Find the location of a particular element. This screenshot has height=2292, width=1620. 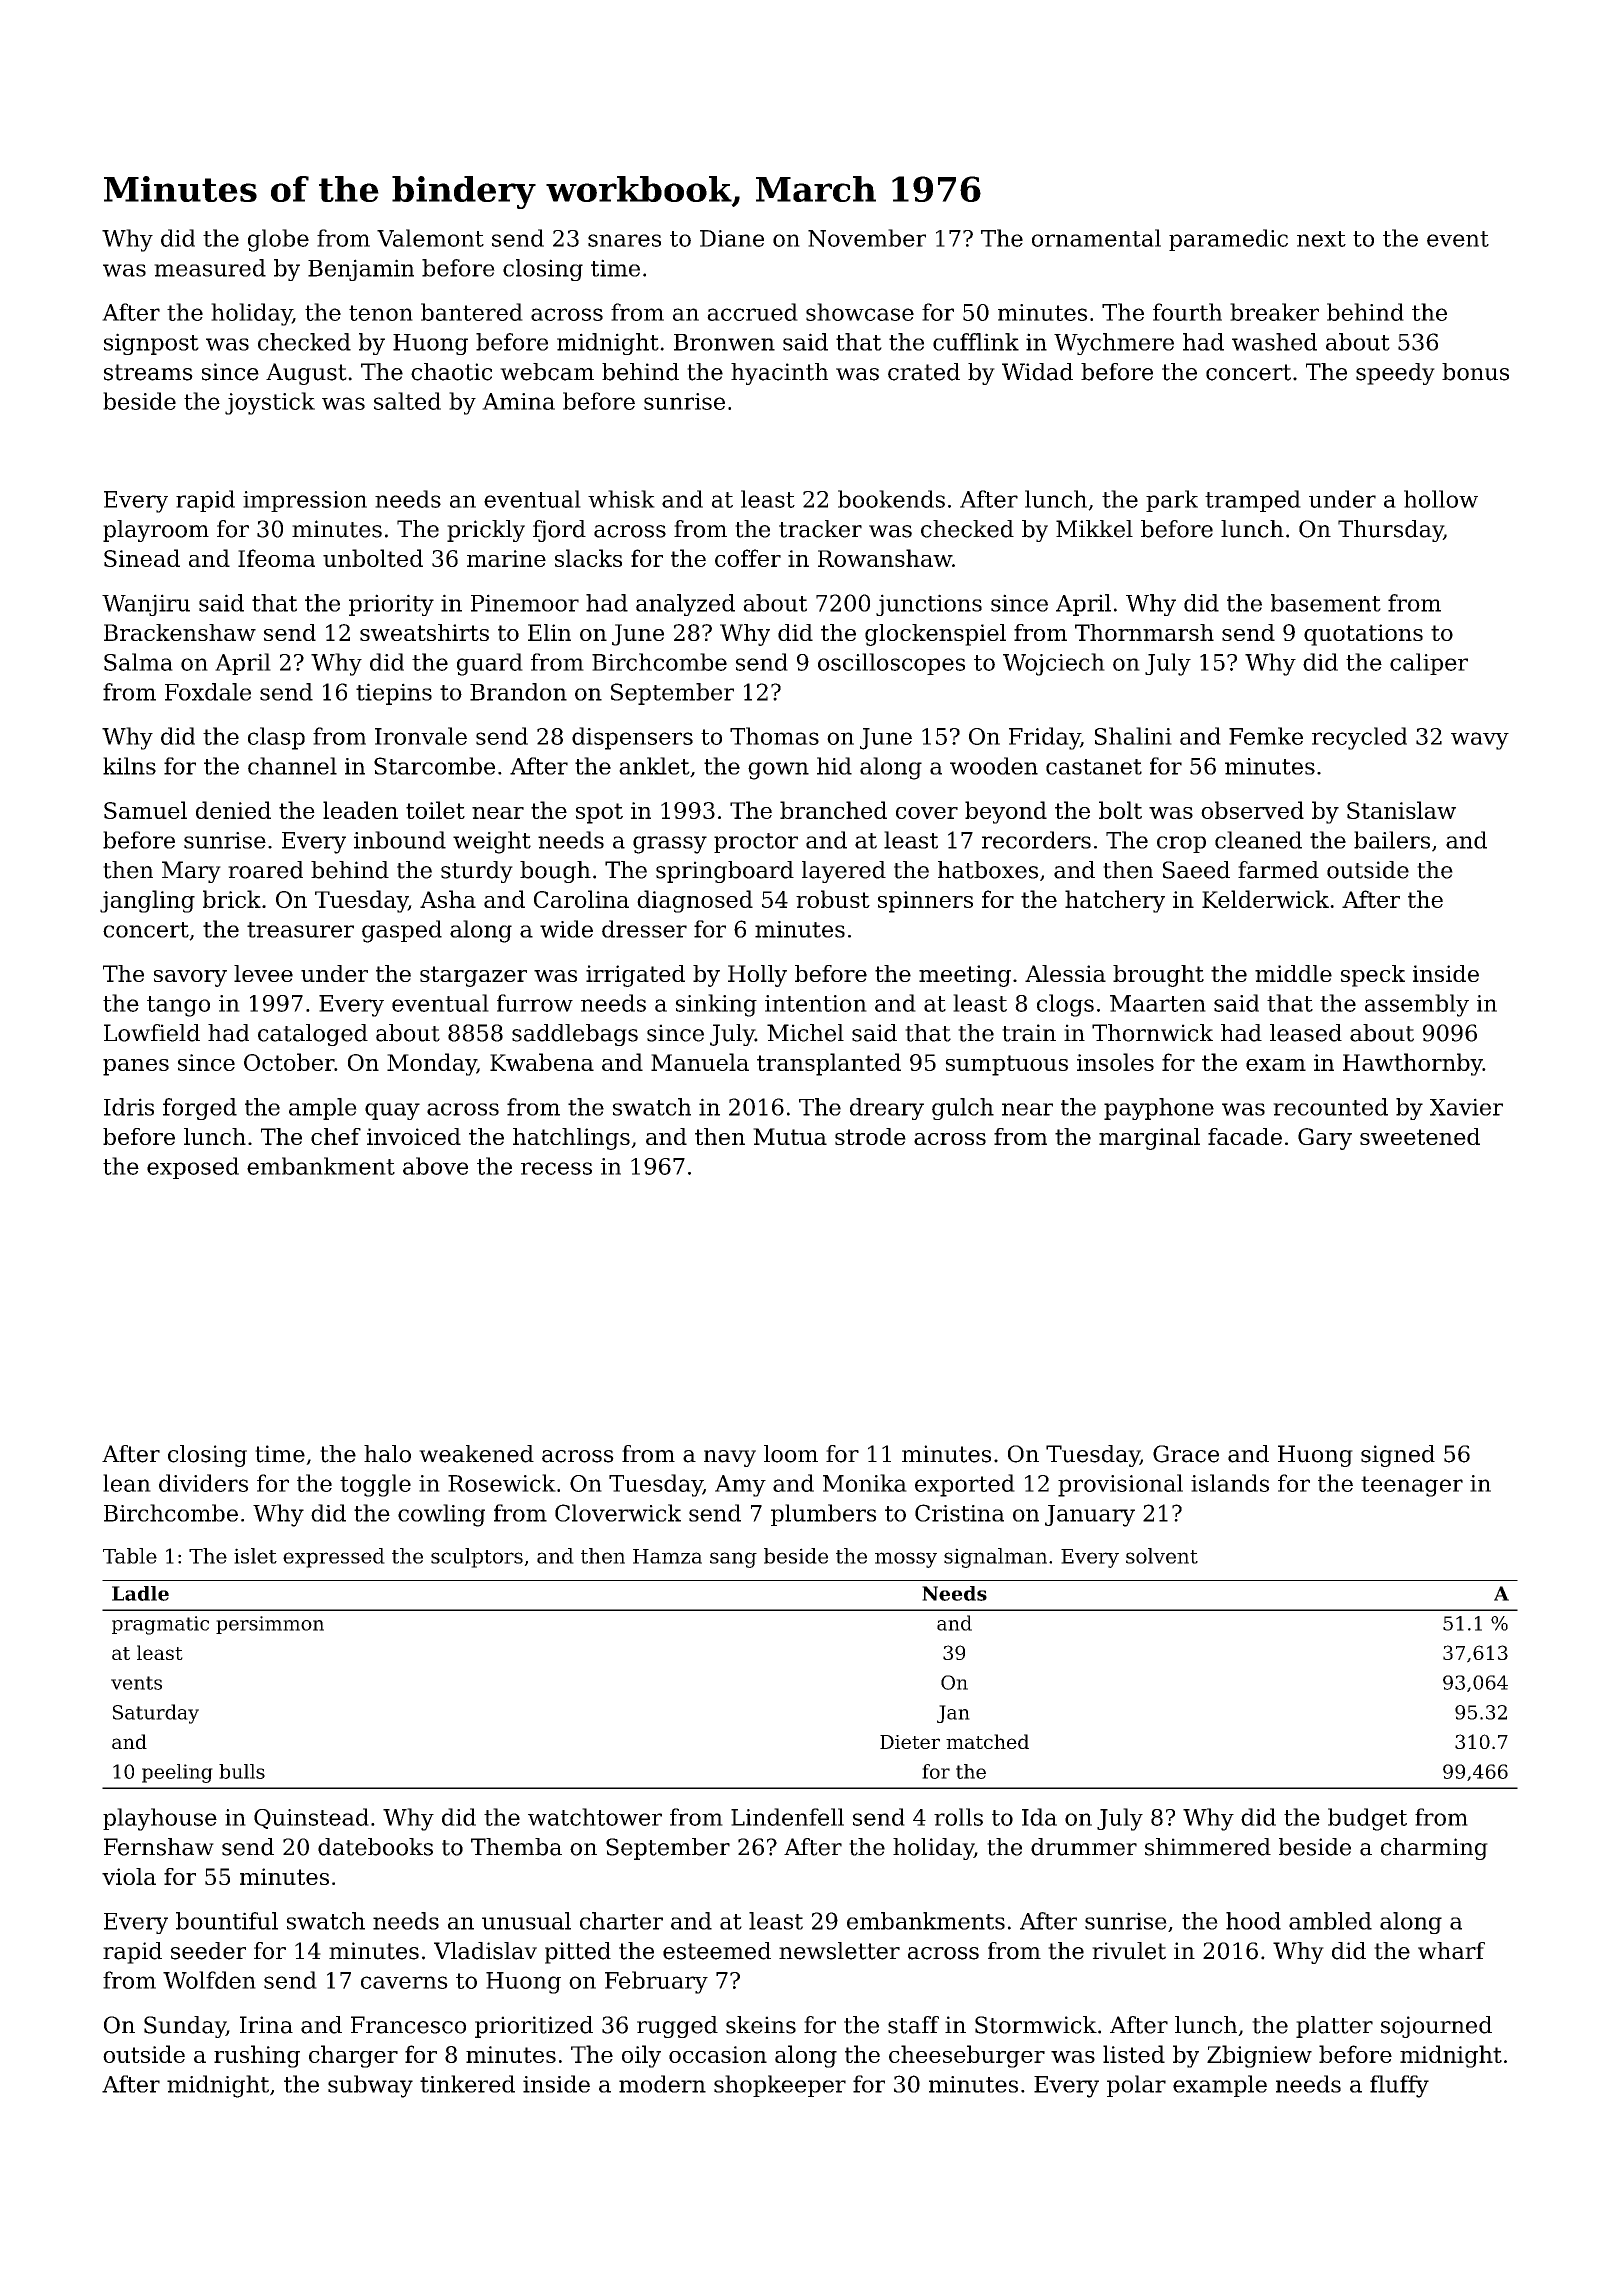

Table is located at coordinates (130, 1556).
